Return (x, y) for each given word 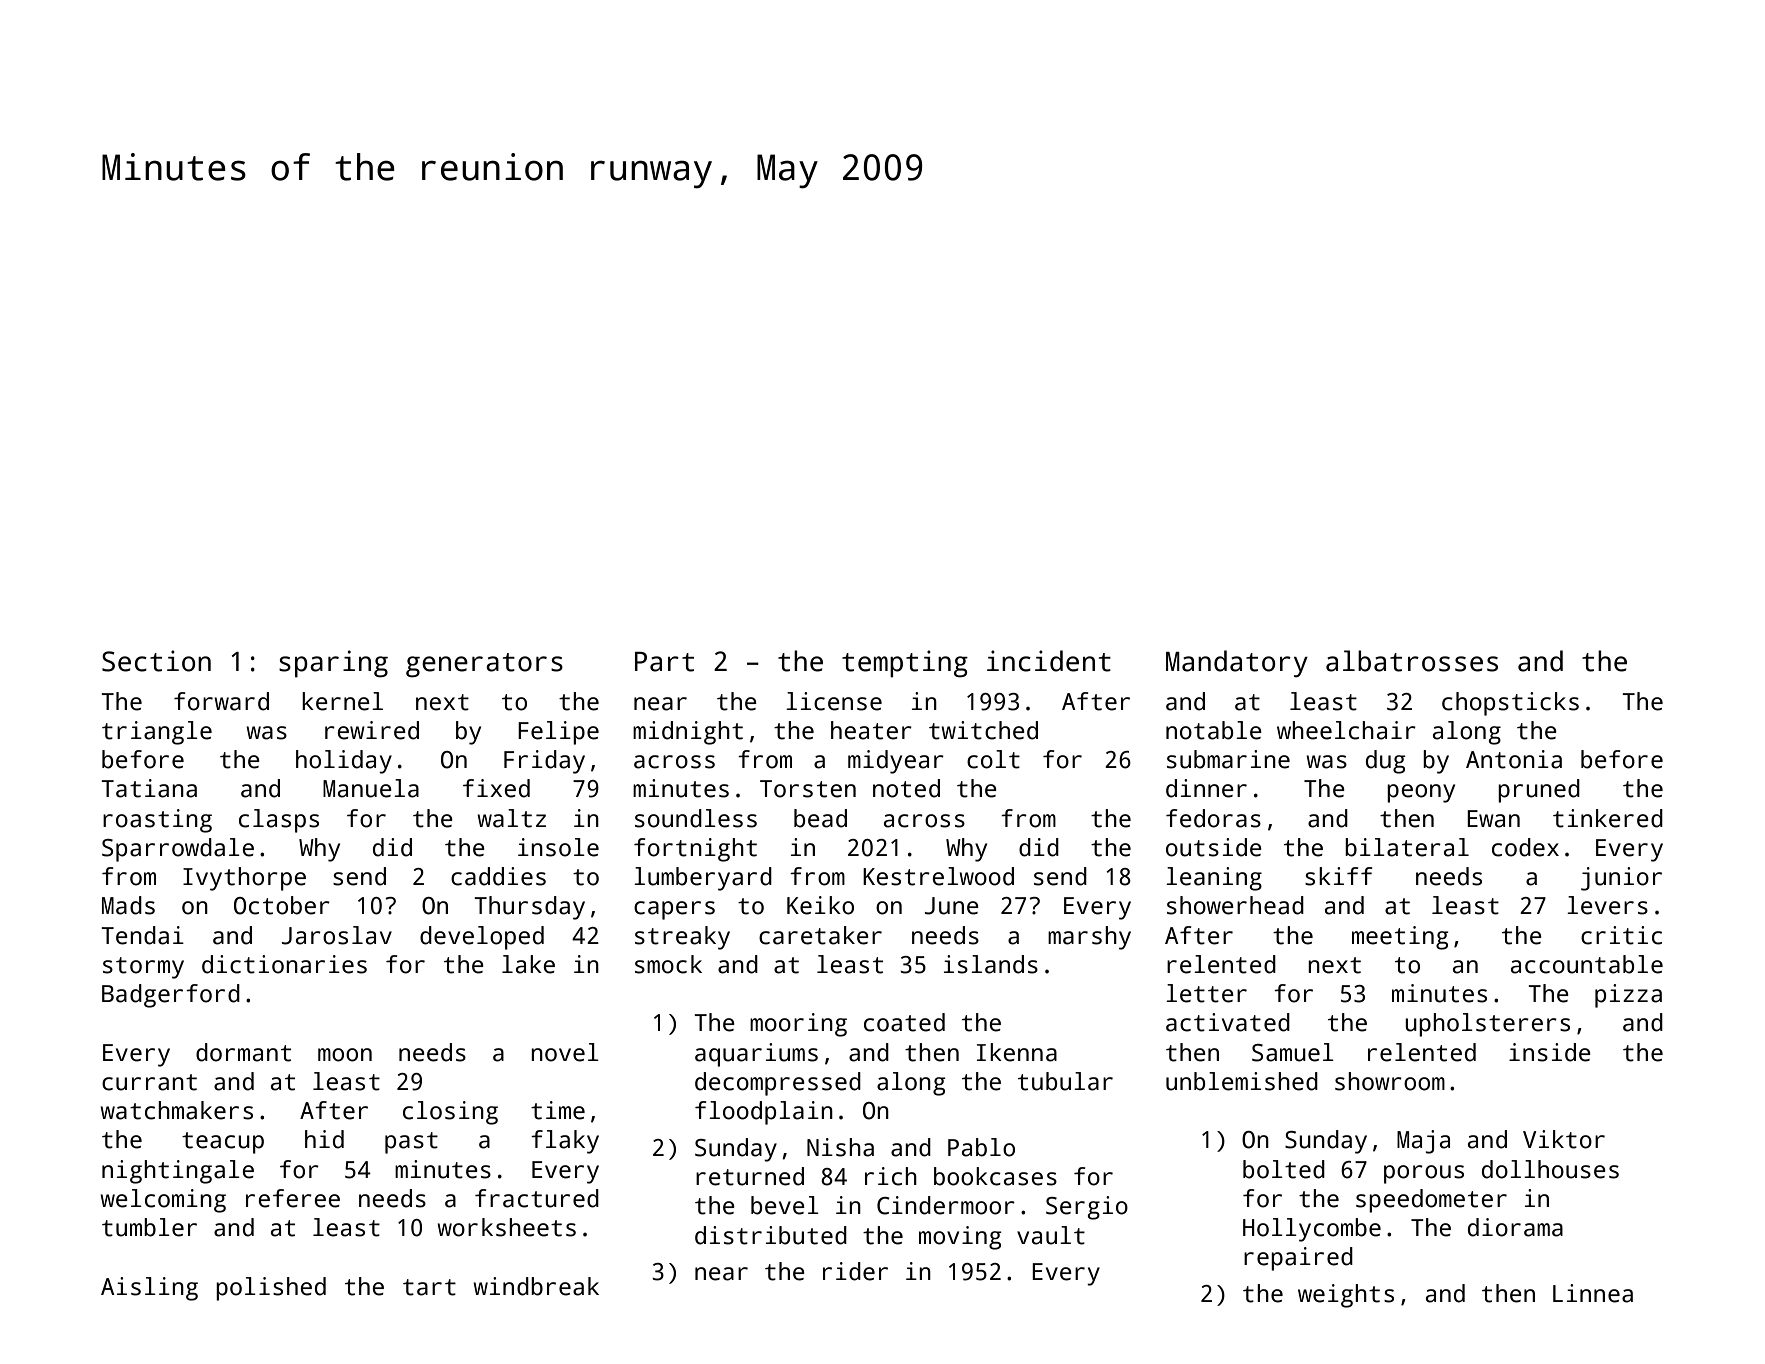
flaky (565, 1142)
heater (871, 730)
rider (855, 1271)
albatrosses (1412, 661)
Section (156, 661)
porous (1424, 1174)
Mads (128, 905)
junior (1621, 879)
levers (1607, 905)
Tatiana (149, 788)
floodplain (764, 1113)
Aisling (149, 1289)
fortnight (695, 850)
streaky (682, 938)
